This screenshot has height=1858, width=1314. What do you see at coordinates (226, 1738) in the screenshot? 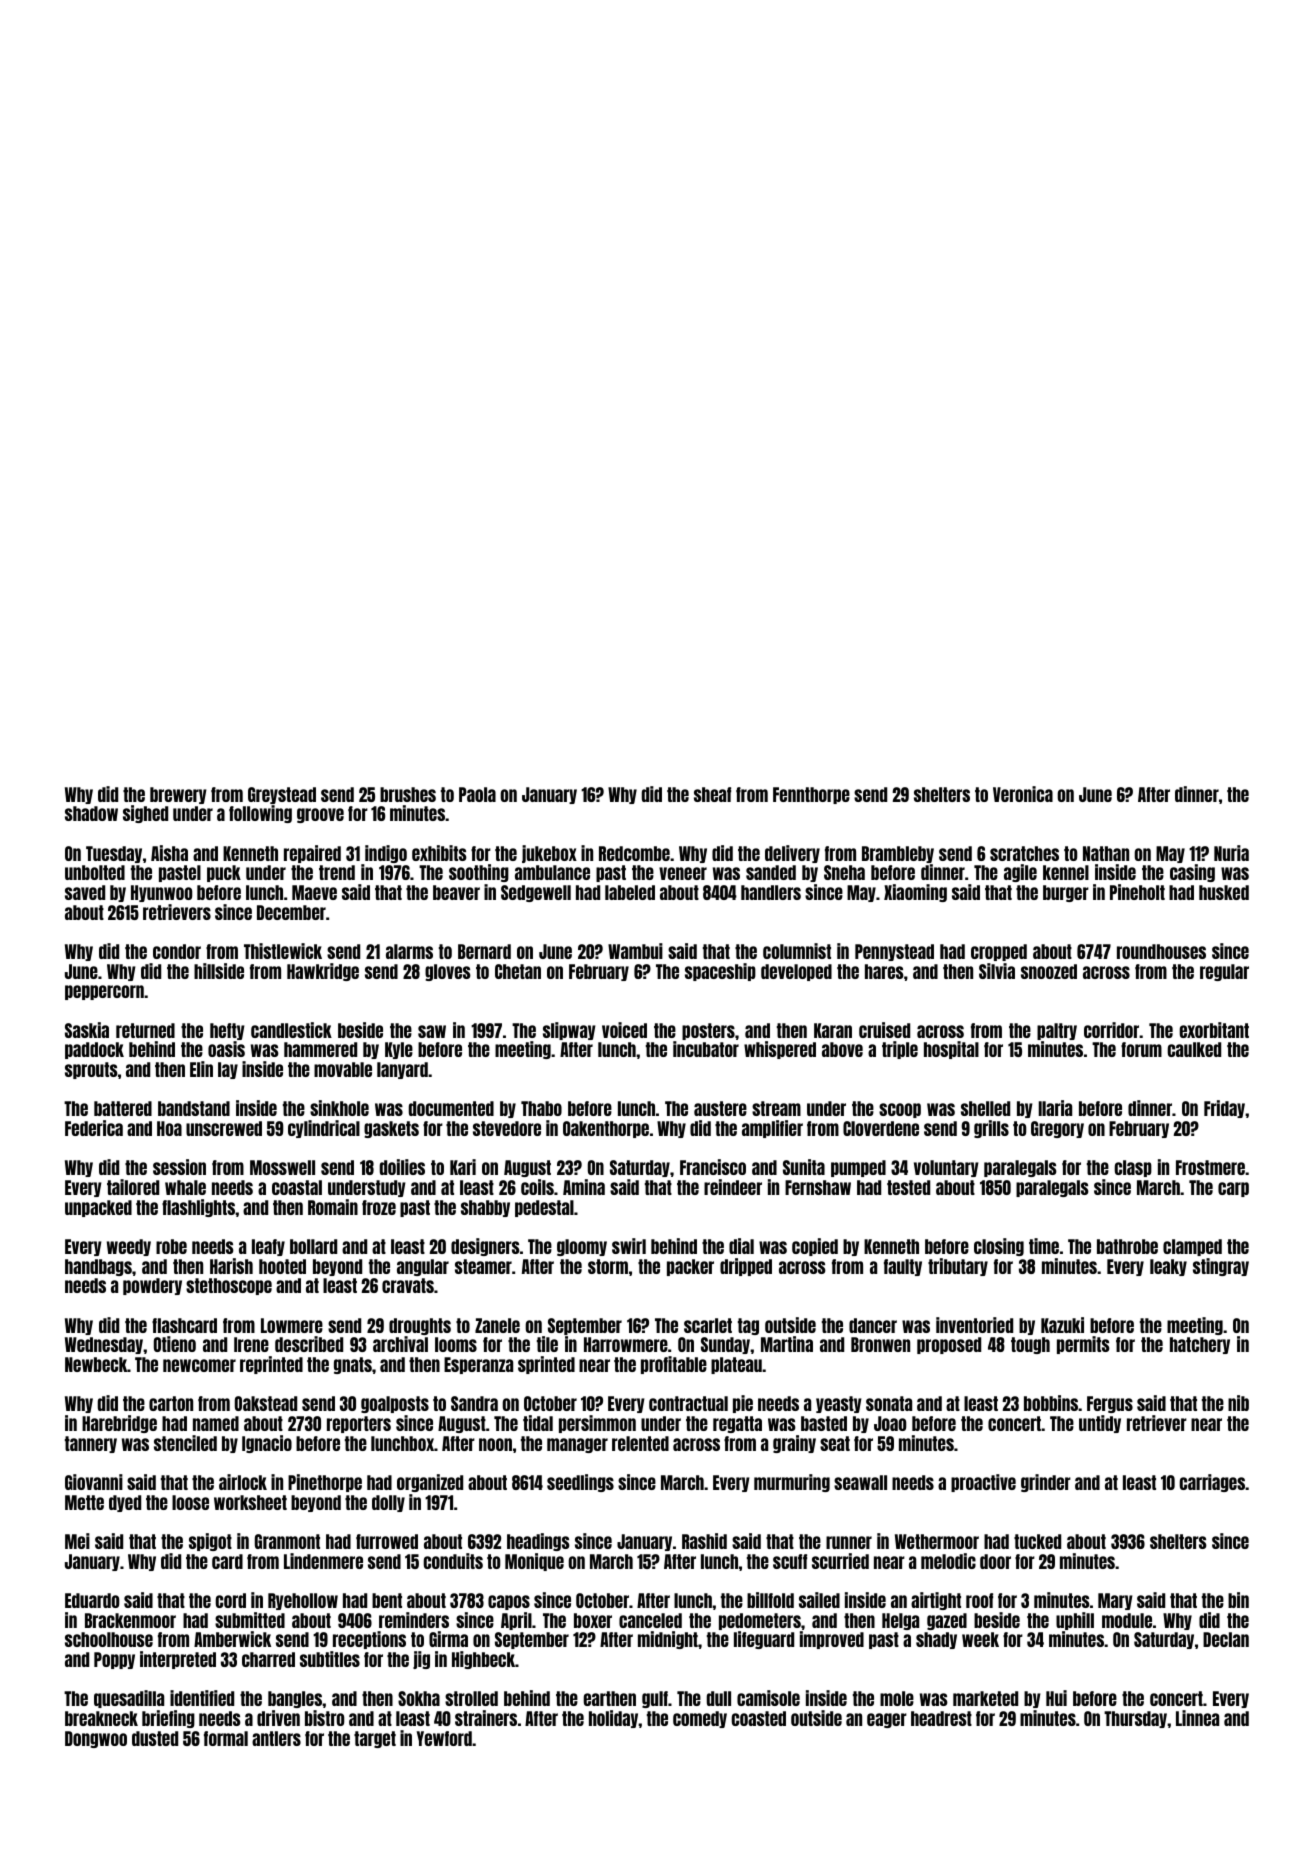
I see `formal` at bounding box center [226, 1738].
